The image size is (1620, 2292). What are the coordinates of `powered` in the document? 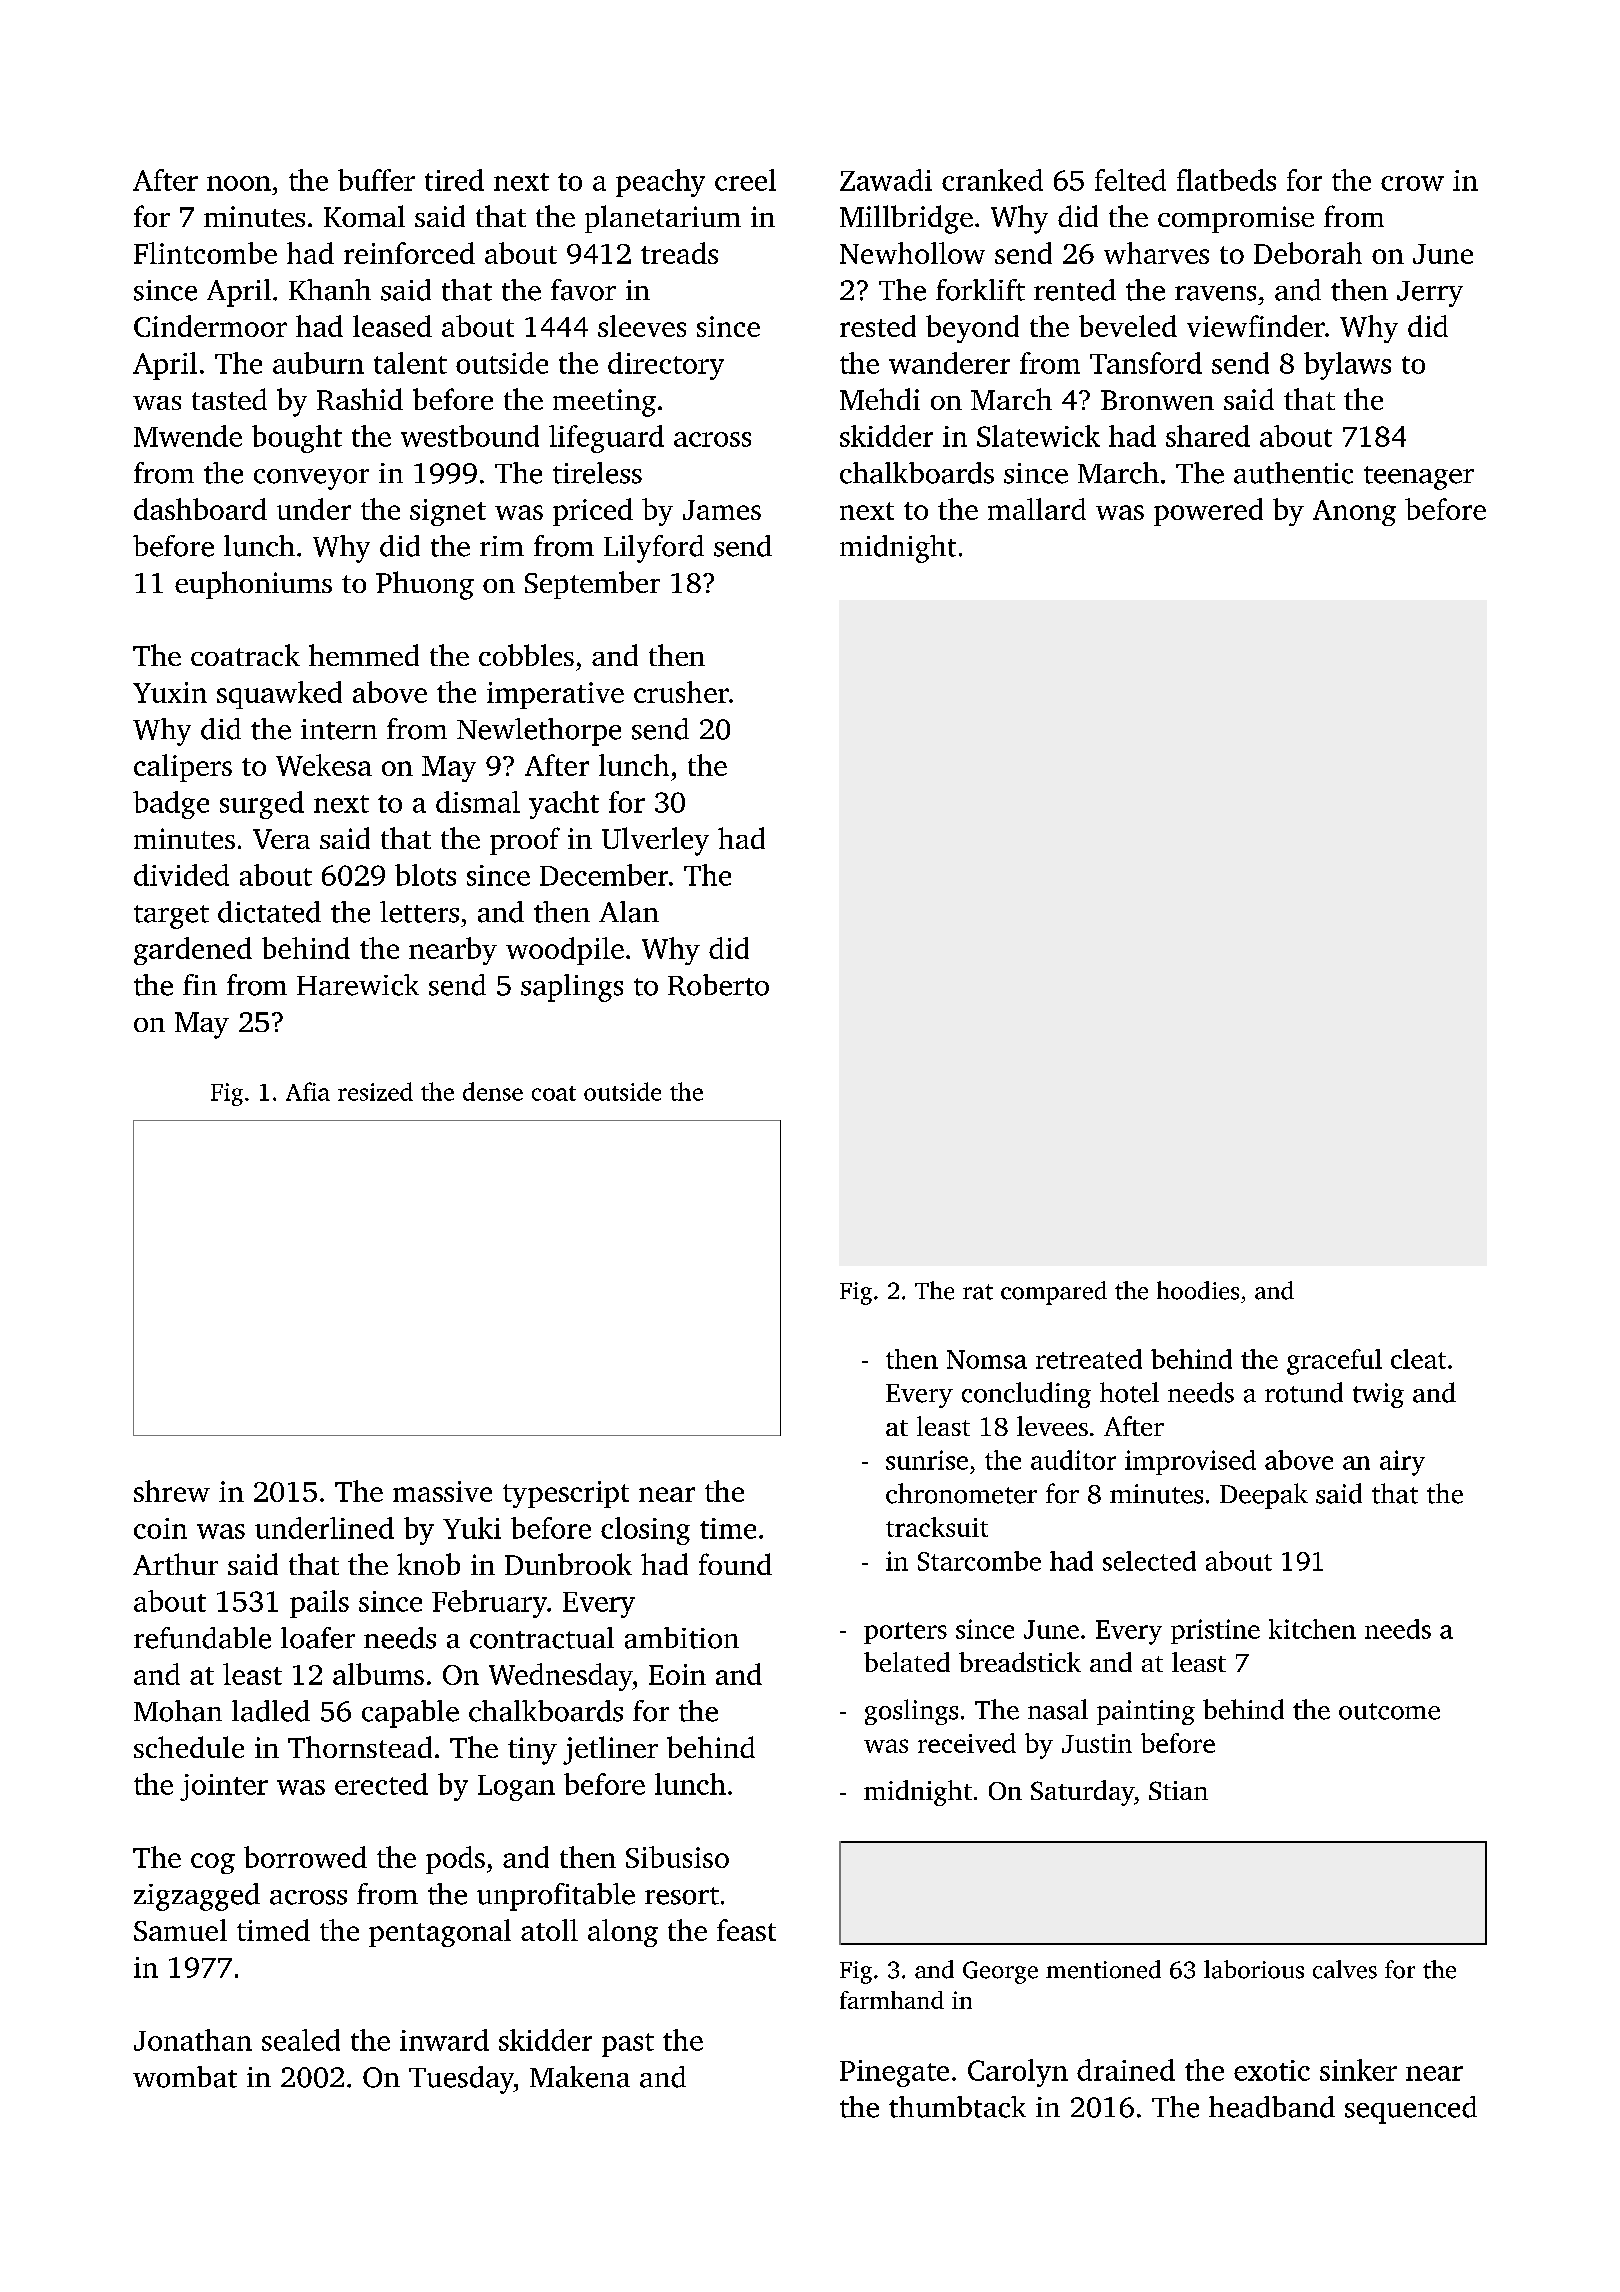 It's located at (1208, 512).
